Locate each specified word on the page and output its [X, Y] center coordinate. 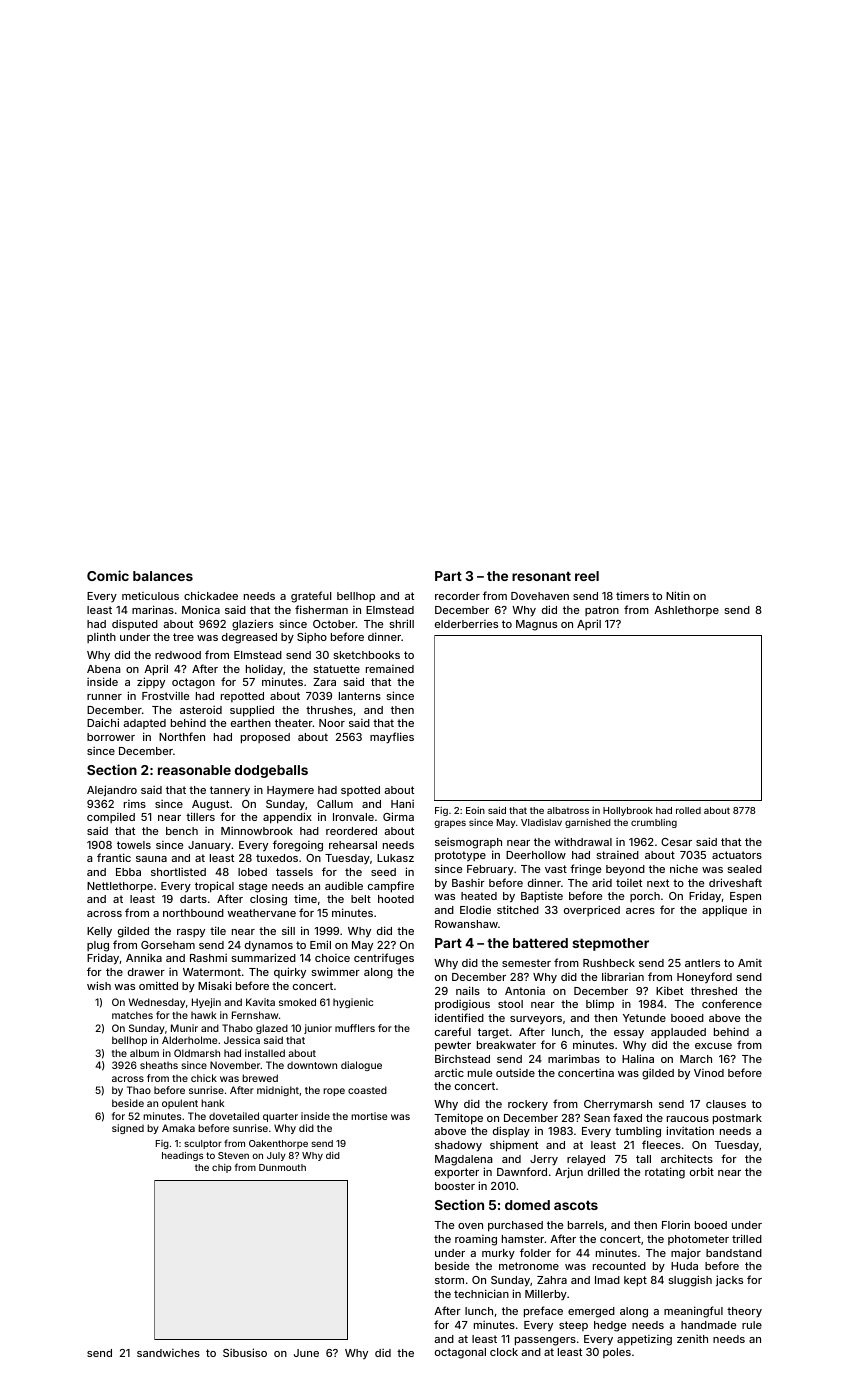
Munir [184, 1028]
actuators [737, 855]
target [493, 1033]
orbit [702, 1171]
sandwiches [168, 1353]
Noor [332, 723]
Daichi [103, 722]
